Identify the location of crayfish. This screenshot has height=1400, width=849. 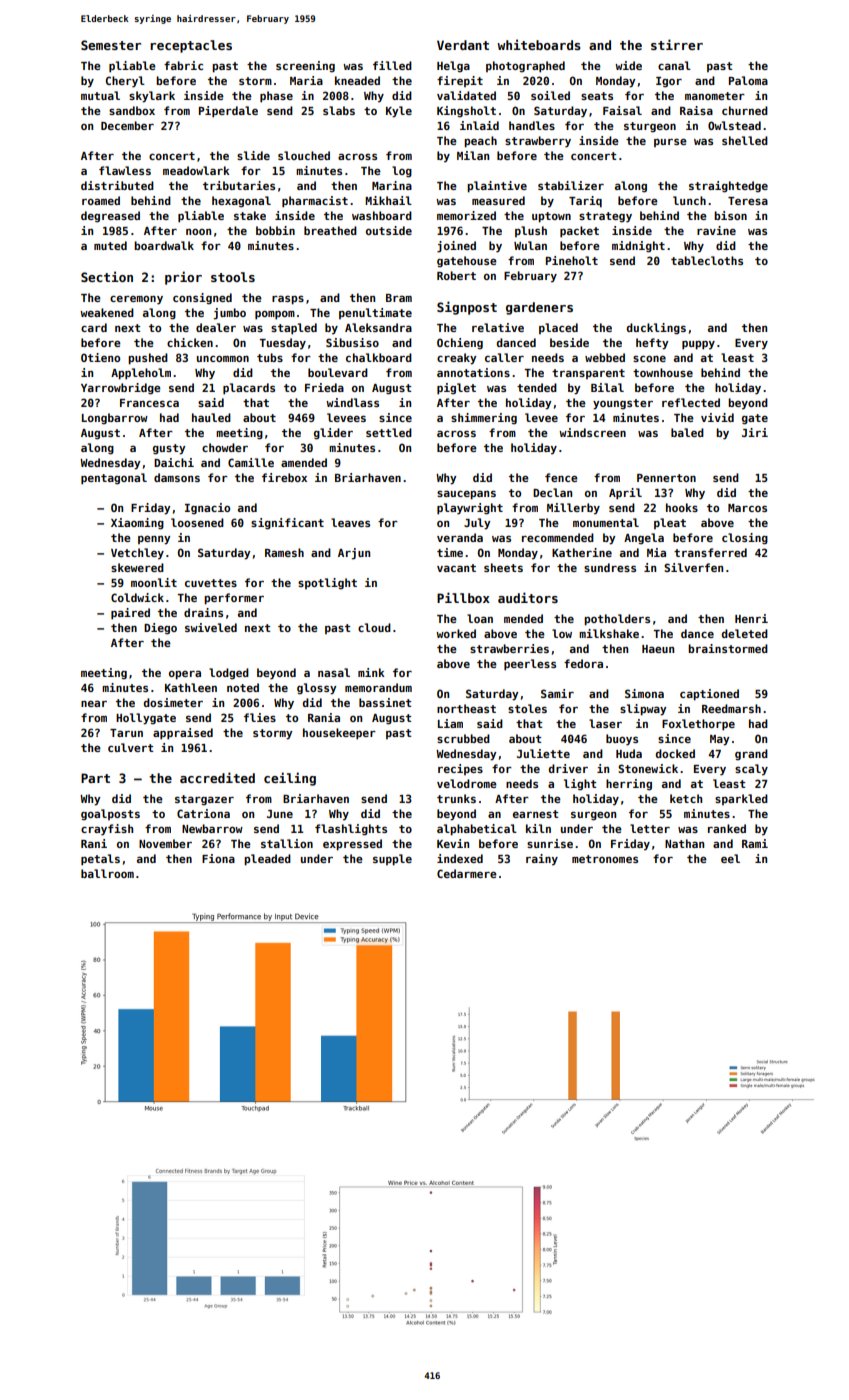
(107, 830).
